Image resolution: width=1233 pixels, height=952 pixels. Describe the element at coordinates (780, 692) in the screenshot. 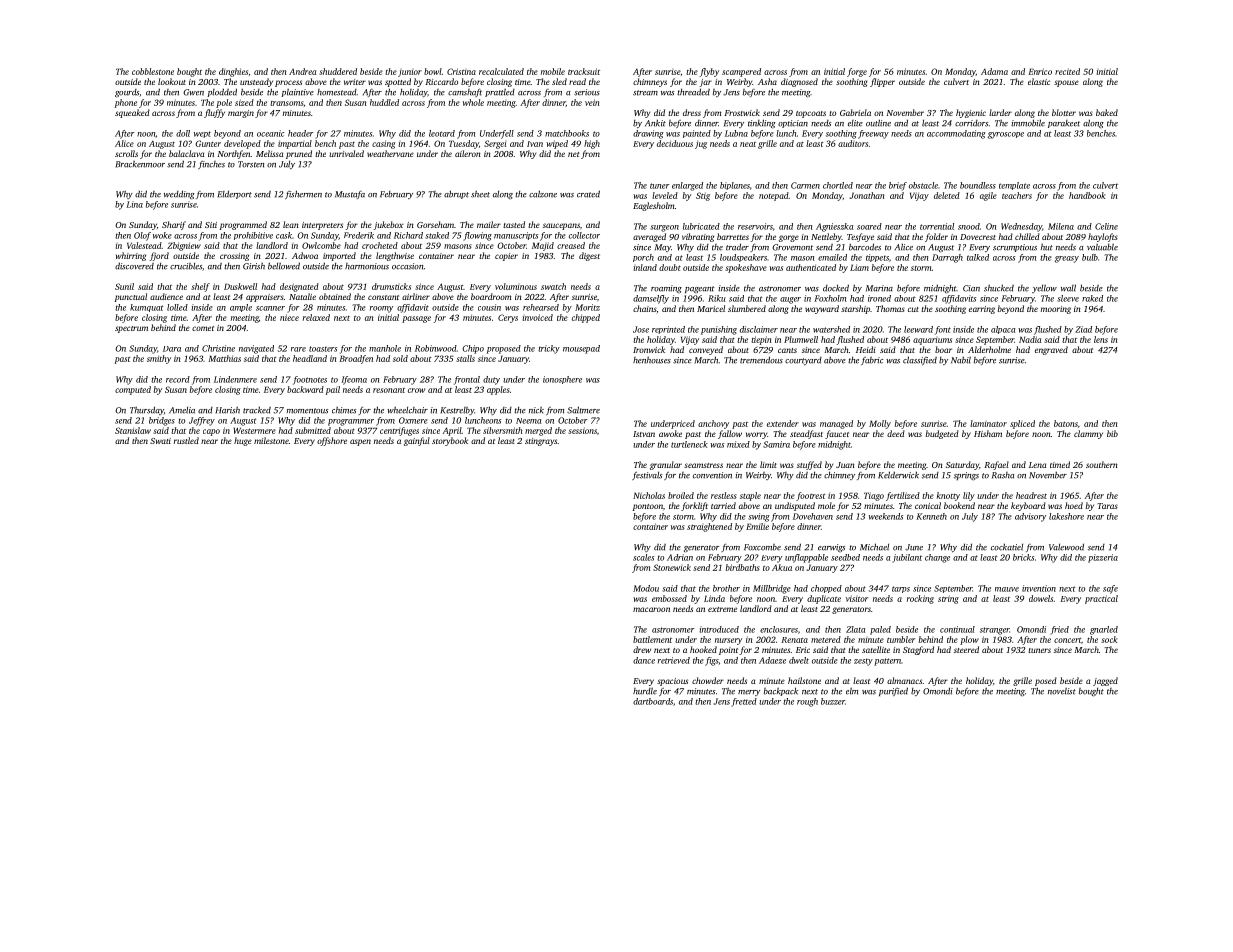

I see `backpack` at that location.
